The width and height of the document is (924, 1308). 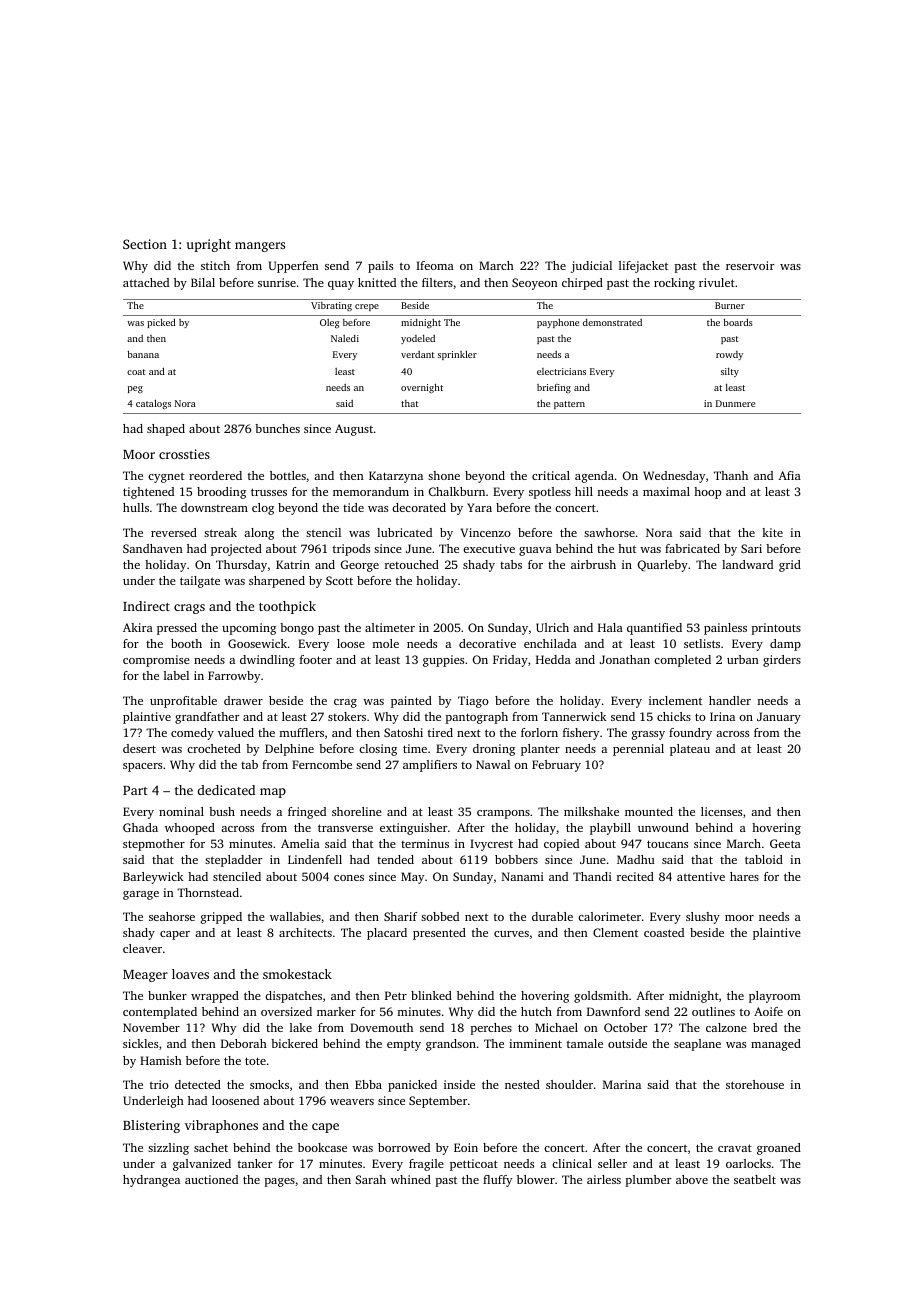 What do you see at coordinates (249, 629) in the document?
I see `upcoming` at bounding box center [249, 629].
